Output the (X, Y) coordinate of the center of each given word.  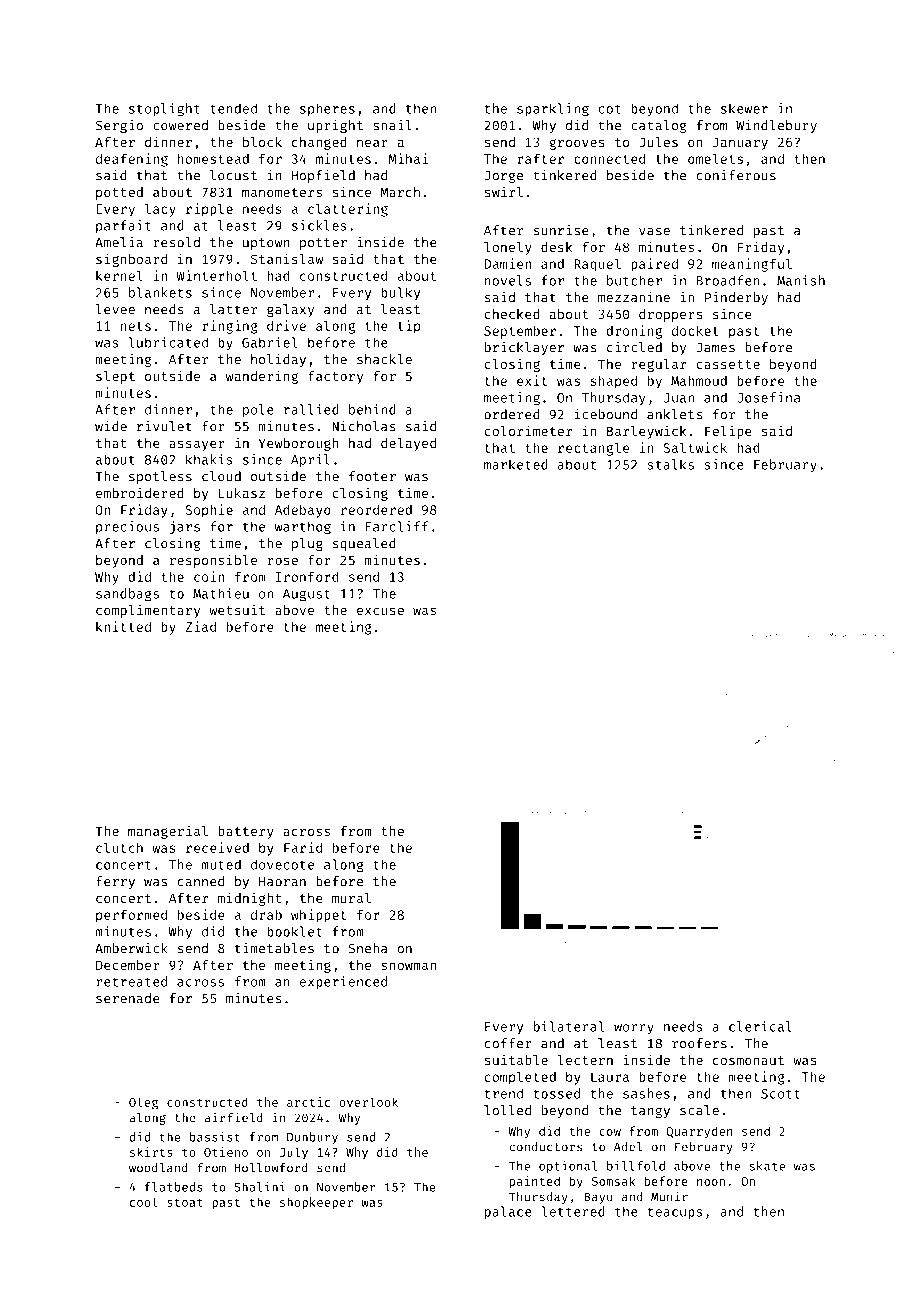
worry (634, 1029)
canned (200, 881)
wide (111, 426)
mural (351, 898)
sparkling (553, 110)
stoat (185, 1202)
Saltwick (695, 447)
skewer (744, 108)
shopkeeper (316, 1203)
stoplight (164, 110)
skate (767, 1166)
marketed (516, 464)
